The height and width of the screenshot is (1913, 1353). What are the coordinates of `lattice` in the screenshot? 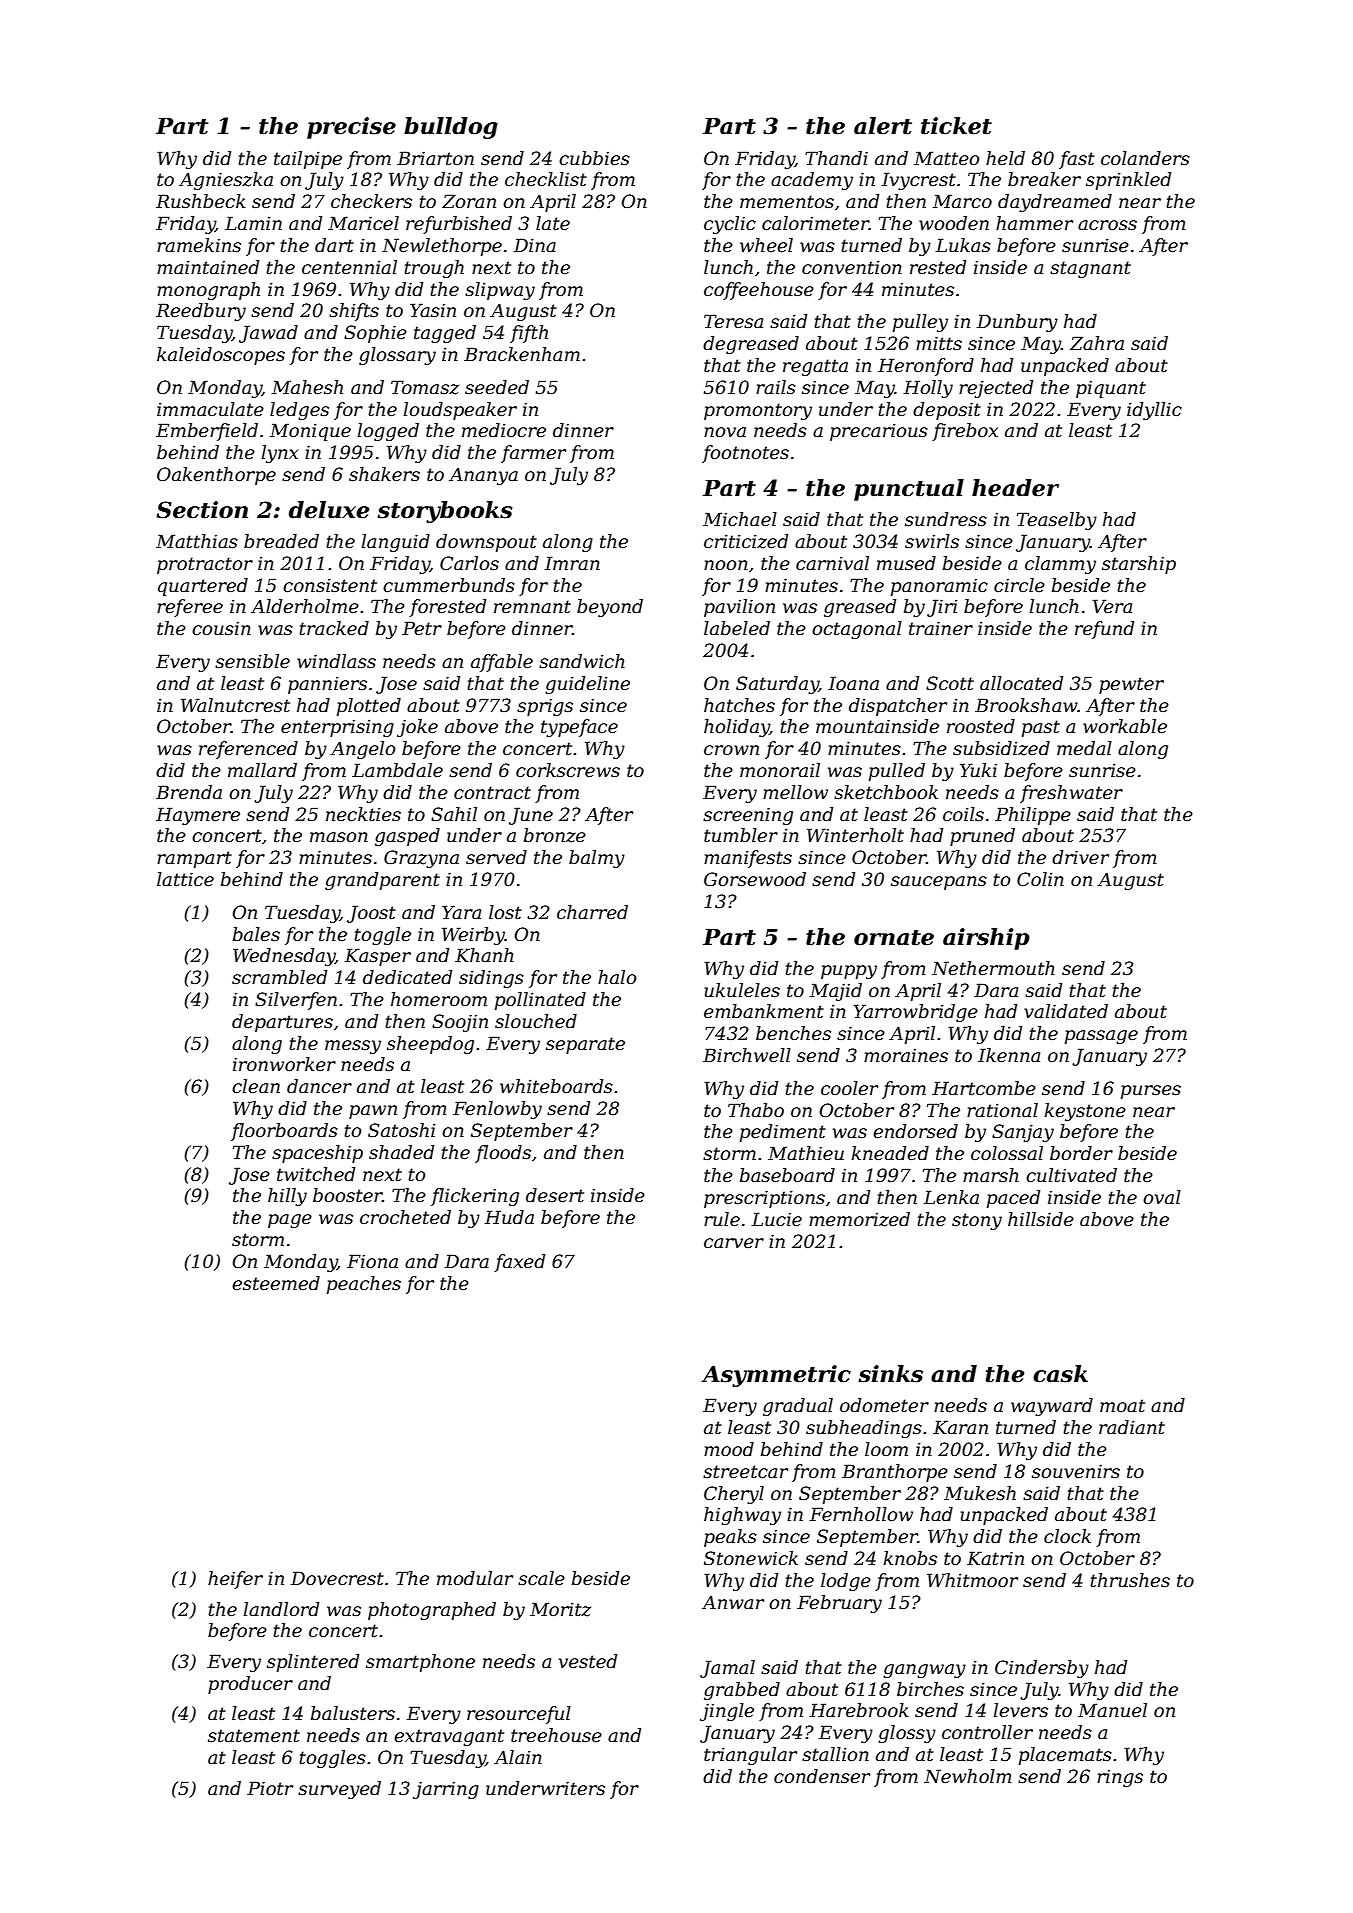 It's located at (185, 879).
